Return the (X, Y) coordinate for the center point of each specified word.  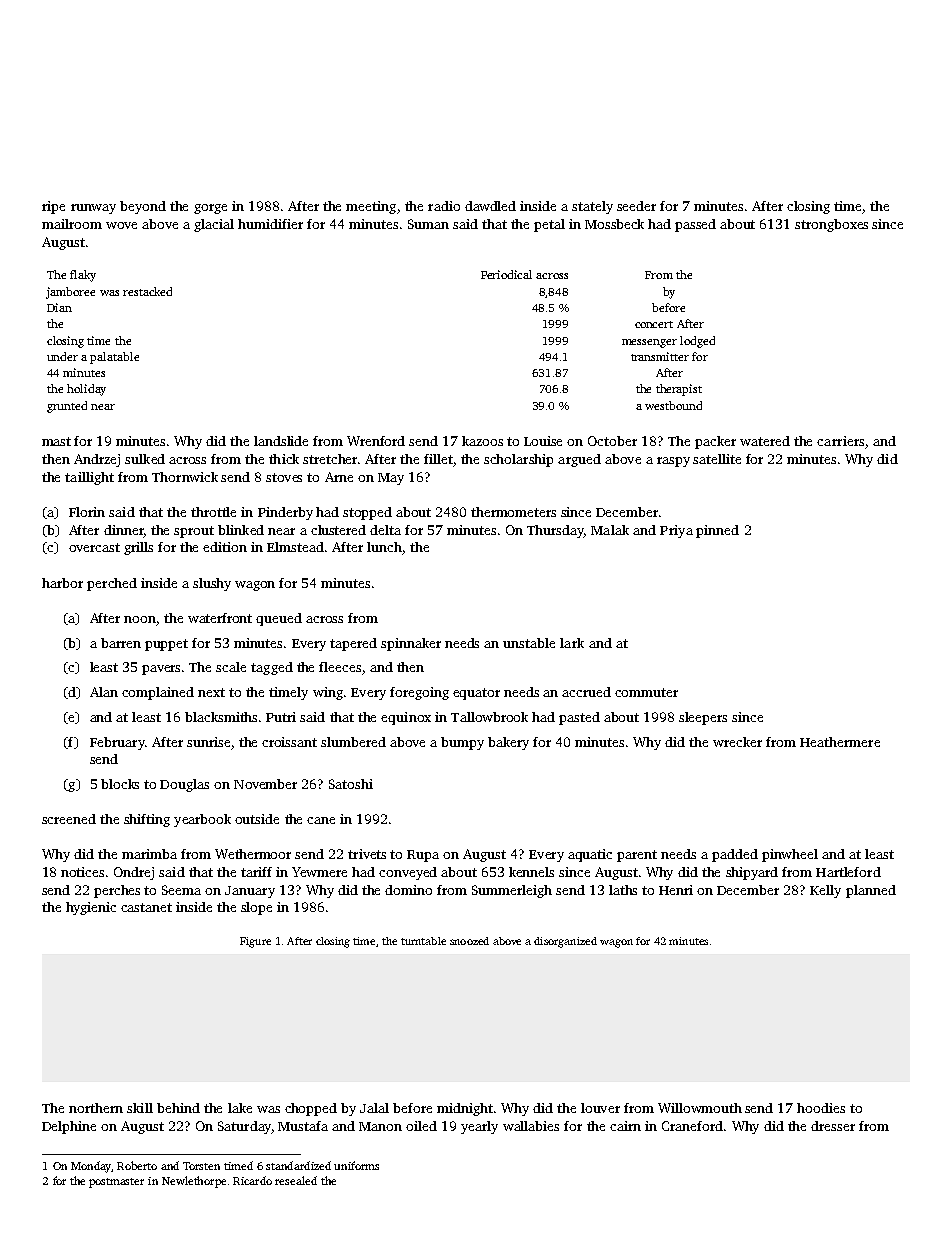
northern (96, 1108)
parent (637, 856)
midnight (465, 1109)
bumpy (462, 743)
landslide (281, 441)
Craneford (692, 1126)
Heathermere (840, 742)
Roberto (137, 1165)
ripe (53, 207)
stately (592, 207)
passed (695, 225)
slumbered (353, 742)
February (117, 743)
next (211, 692)
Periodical (506, 274)
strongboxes (831, 225)
